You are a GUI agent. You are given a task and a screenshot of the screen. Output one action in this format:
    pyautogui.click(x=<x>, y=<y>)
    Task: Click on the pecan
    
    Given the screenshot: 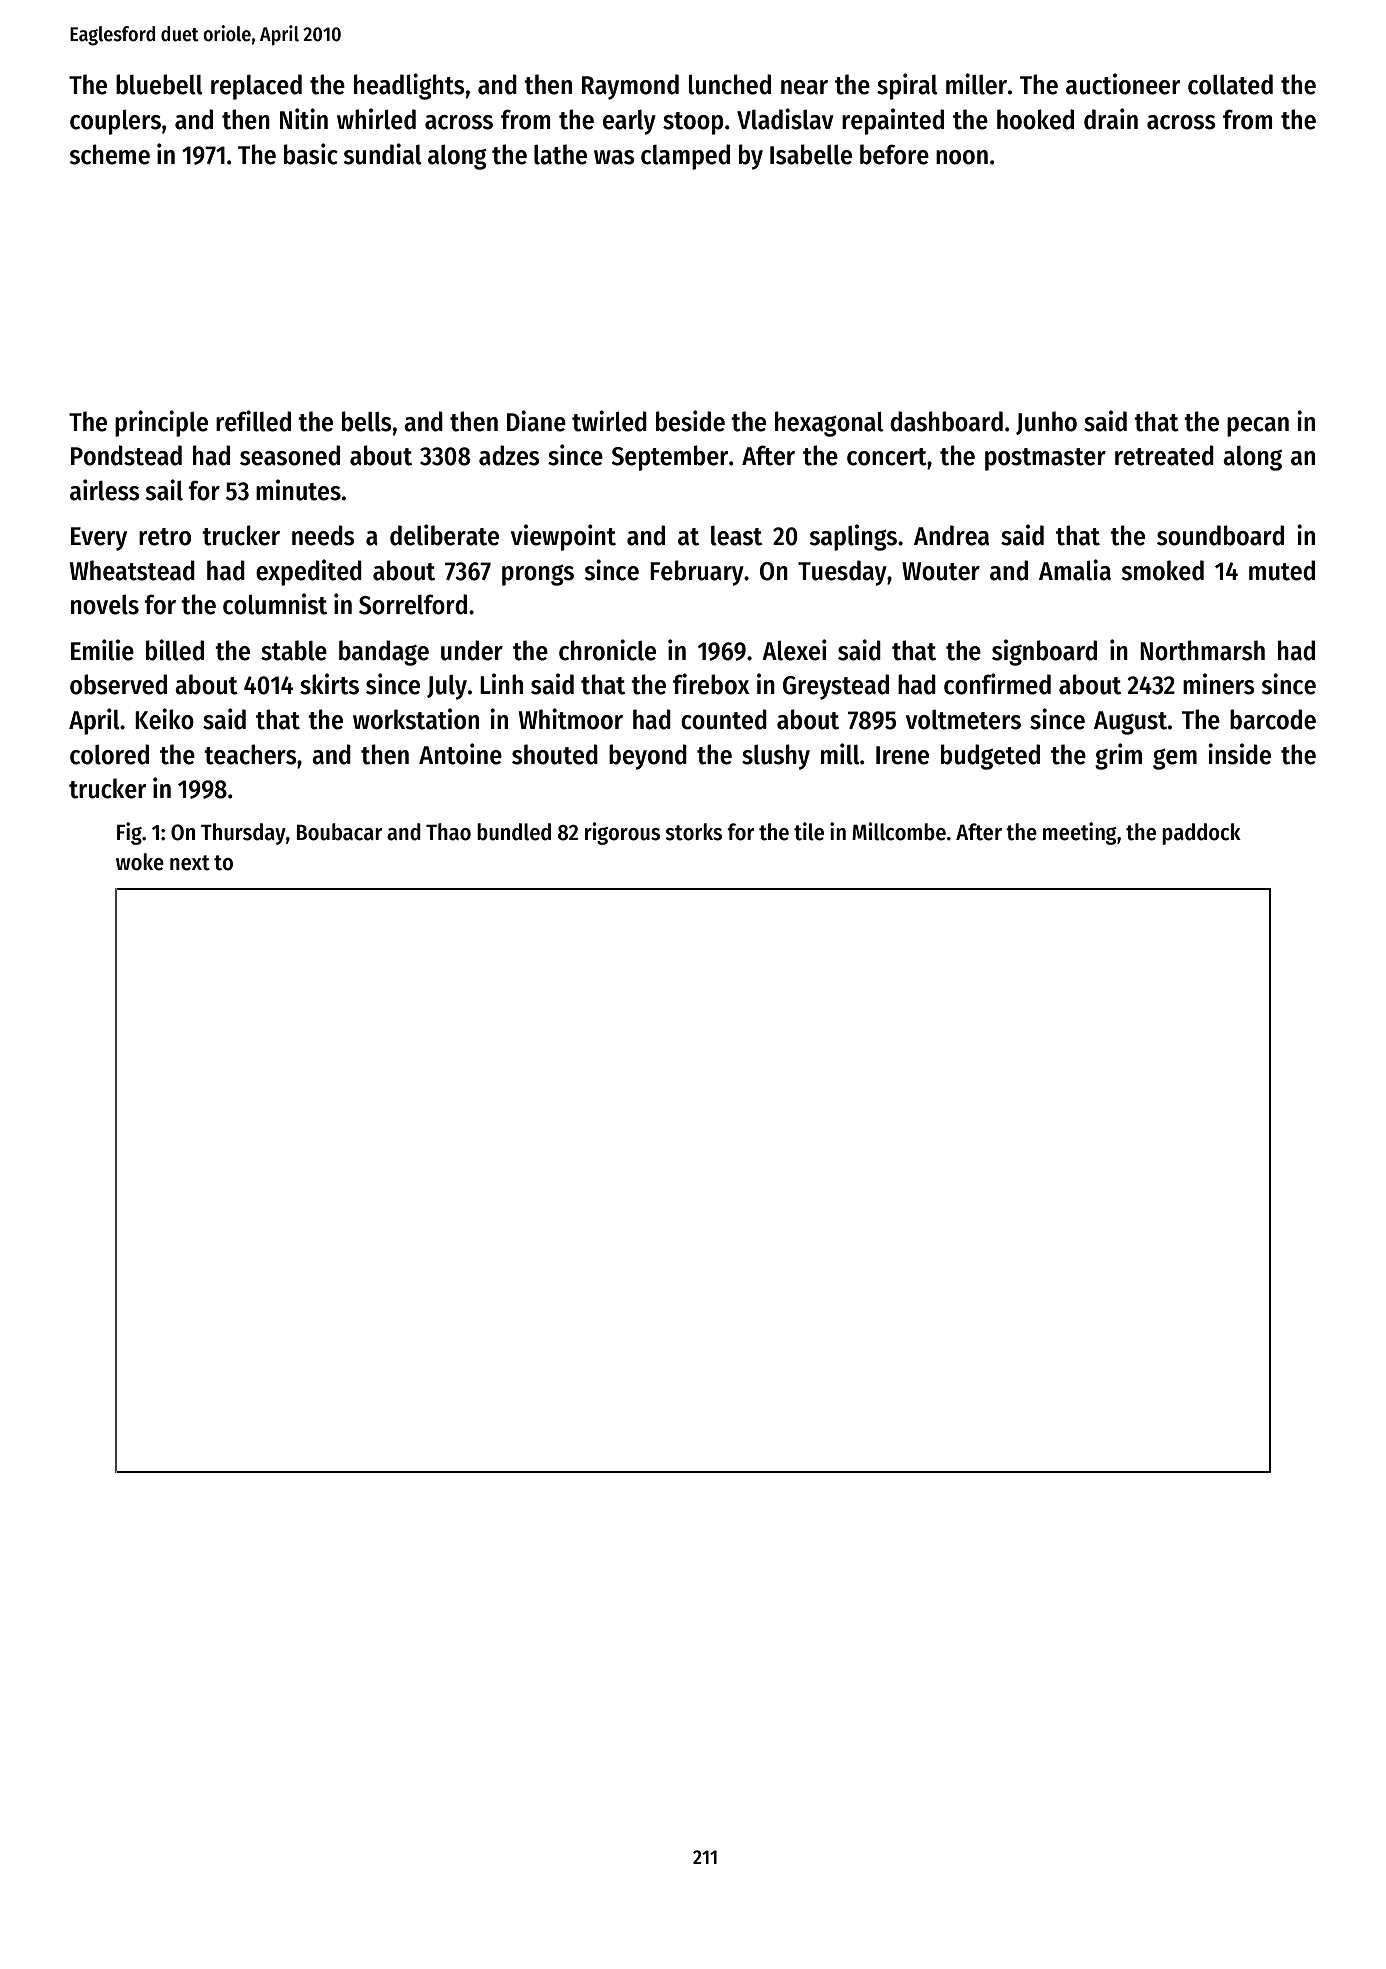 What is the action you would take?
    pyautogui.click(x=1258, y=427)
